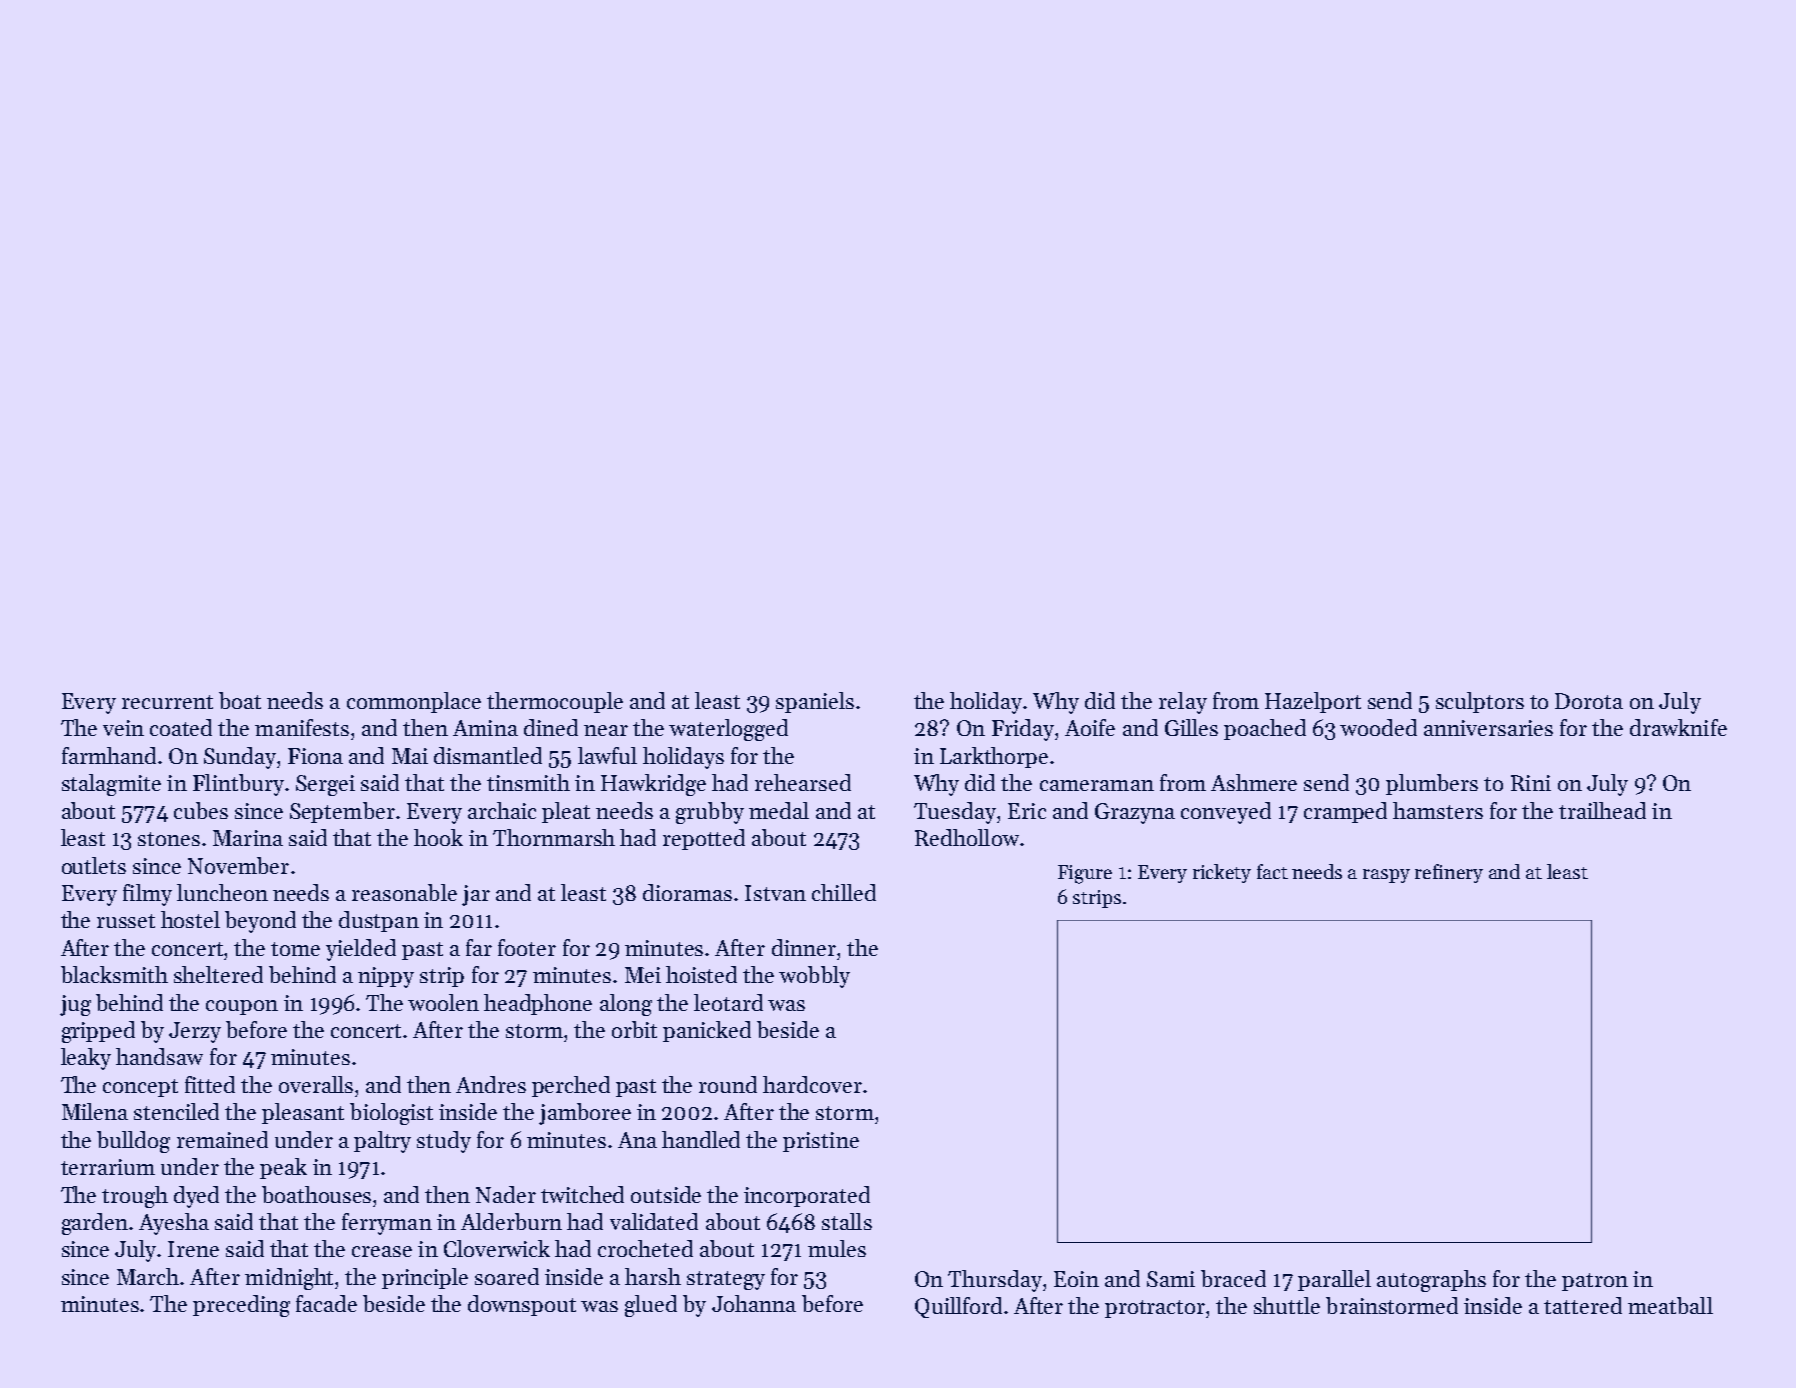 This page has width=1796, height=1388. I want to click on Dorota, so click(1589, 701).
